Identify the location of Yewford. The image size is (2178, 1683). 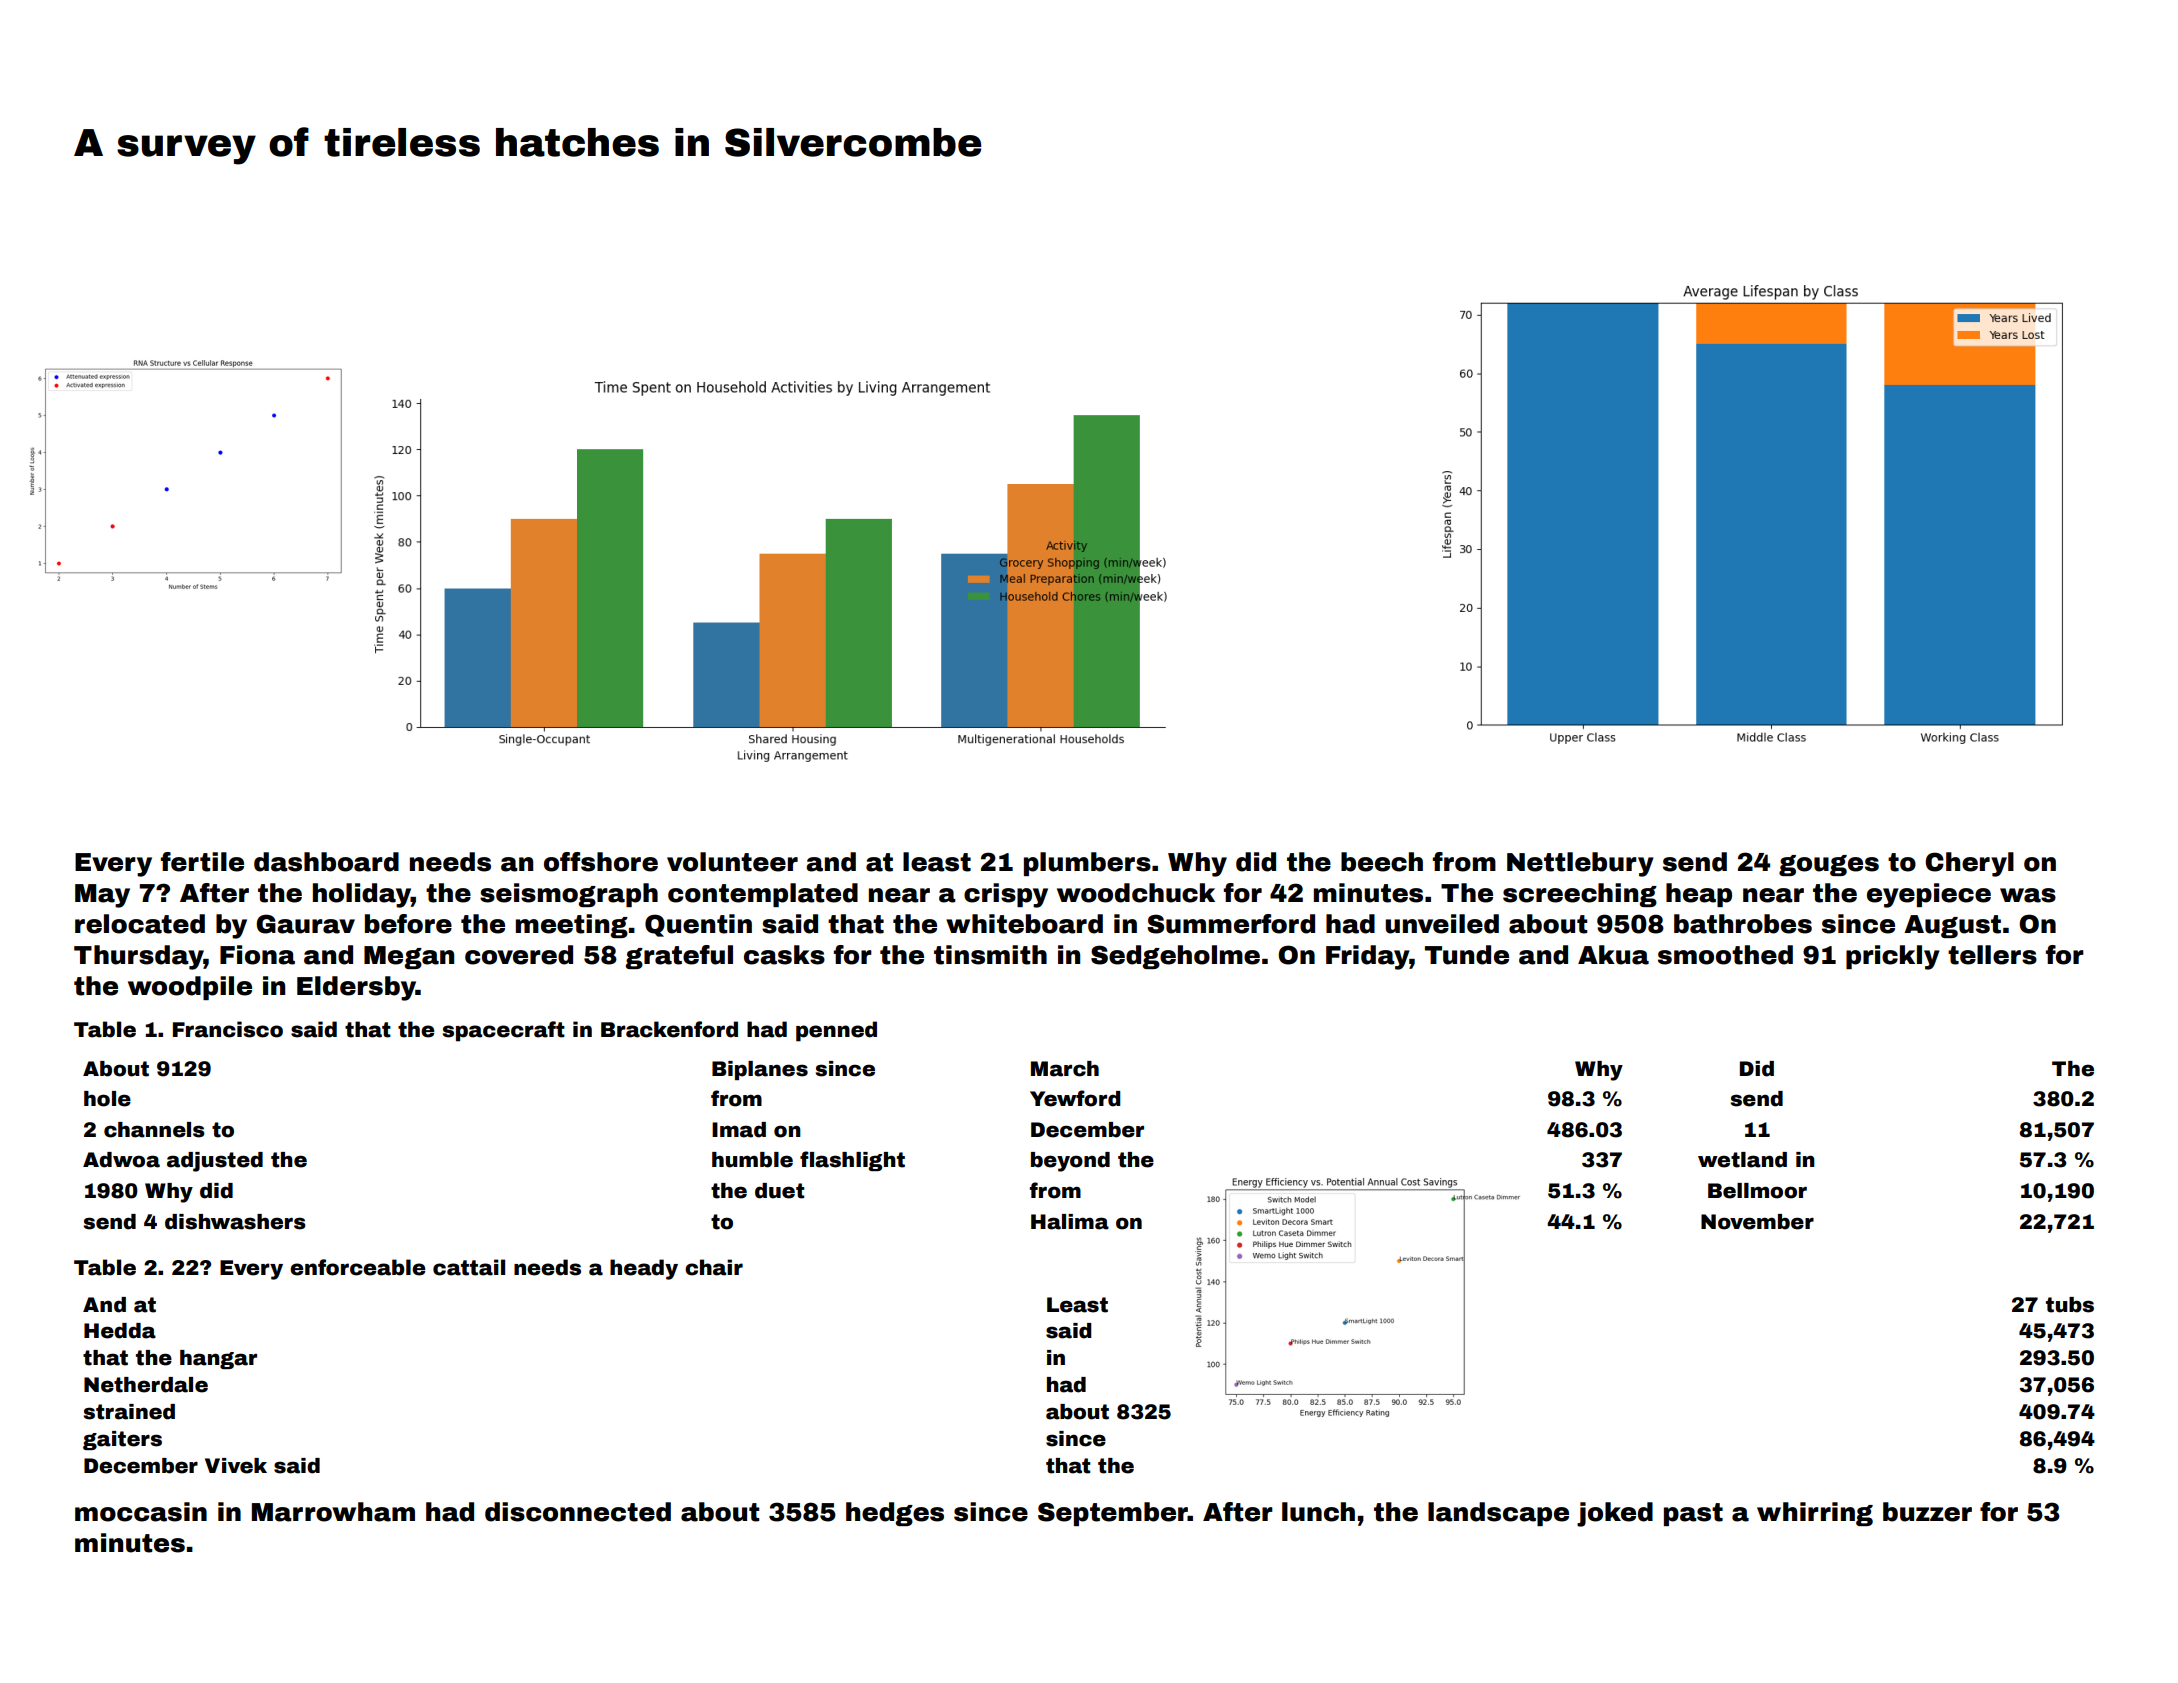
(1075, 1098).
